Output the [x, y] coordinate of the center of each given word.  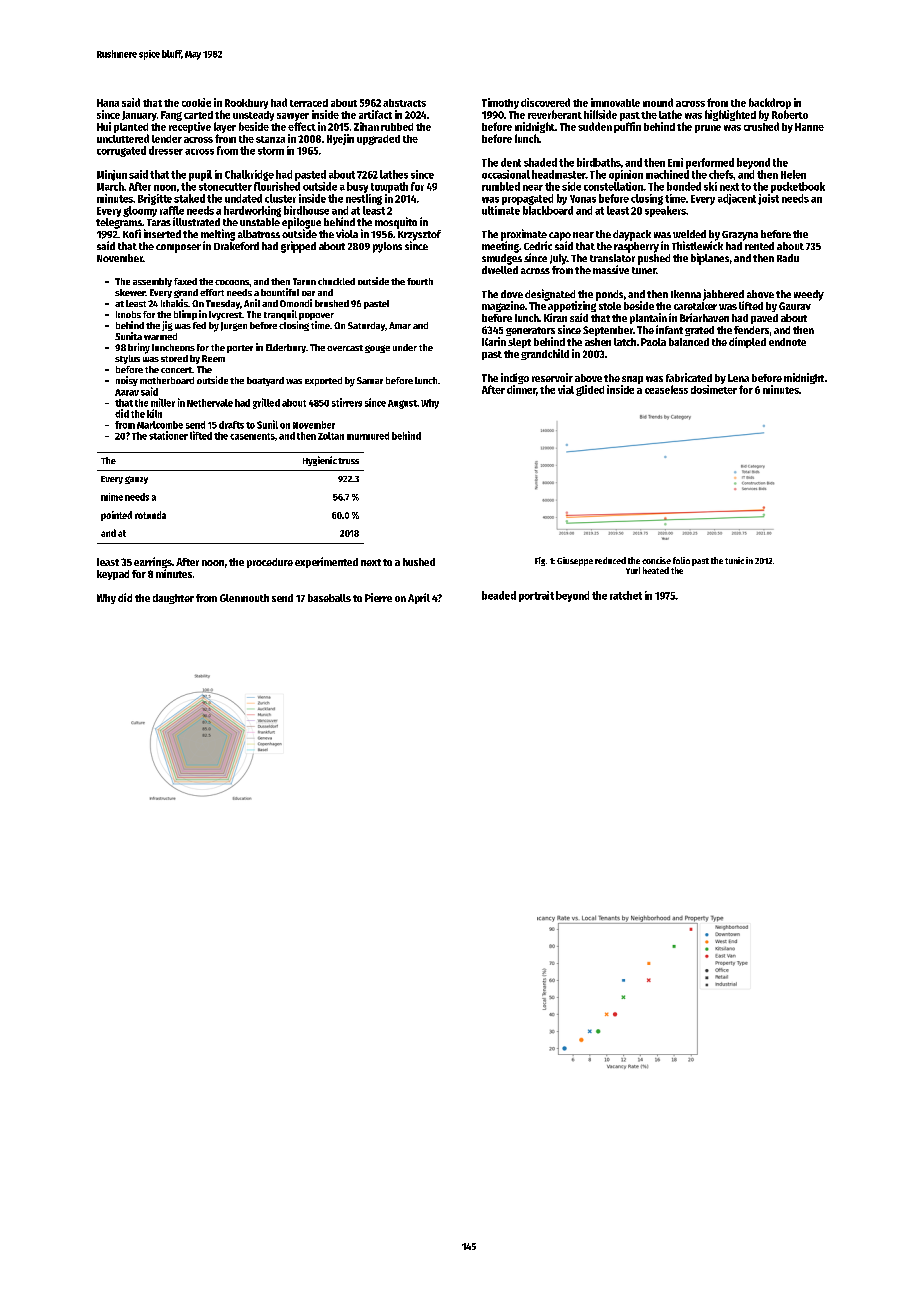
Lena [738, 378]
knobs [128, 314]
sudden [595, 126]
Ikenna [686, 294]
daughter [173, 599]
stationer [168, 435]
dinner [521, 389]
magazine [503, 306]
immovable [615, 102]
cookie [196, 102]
